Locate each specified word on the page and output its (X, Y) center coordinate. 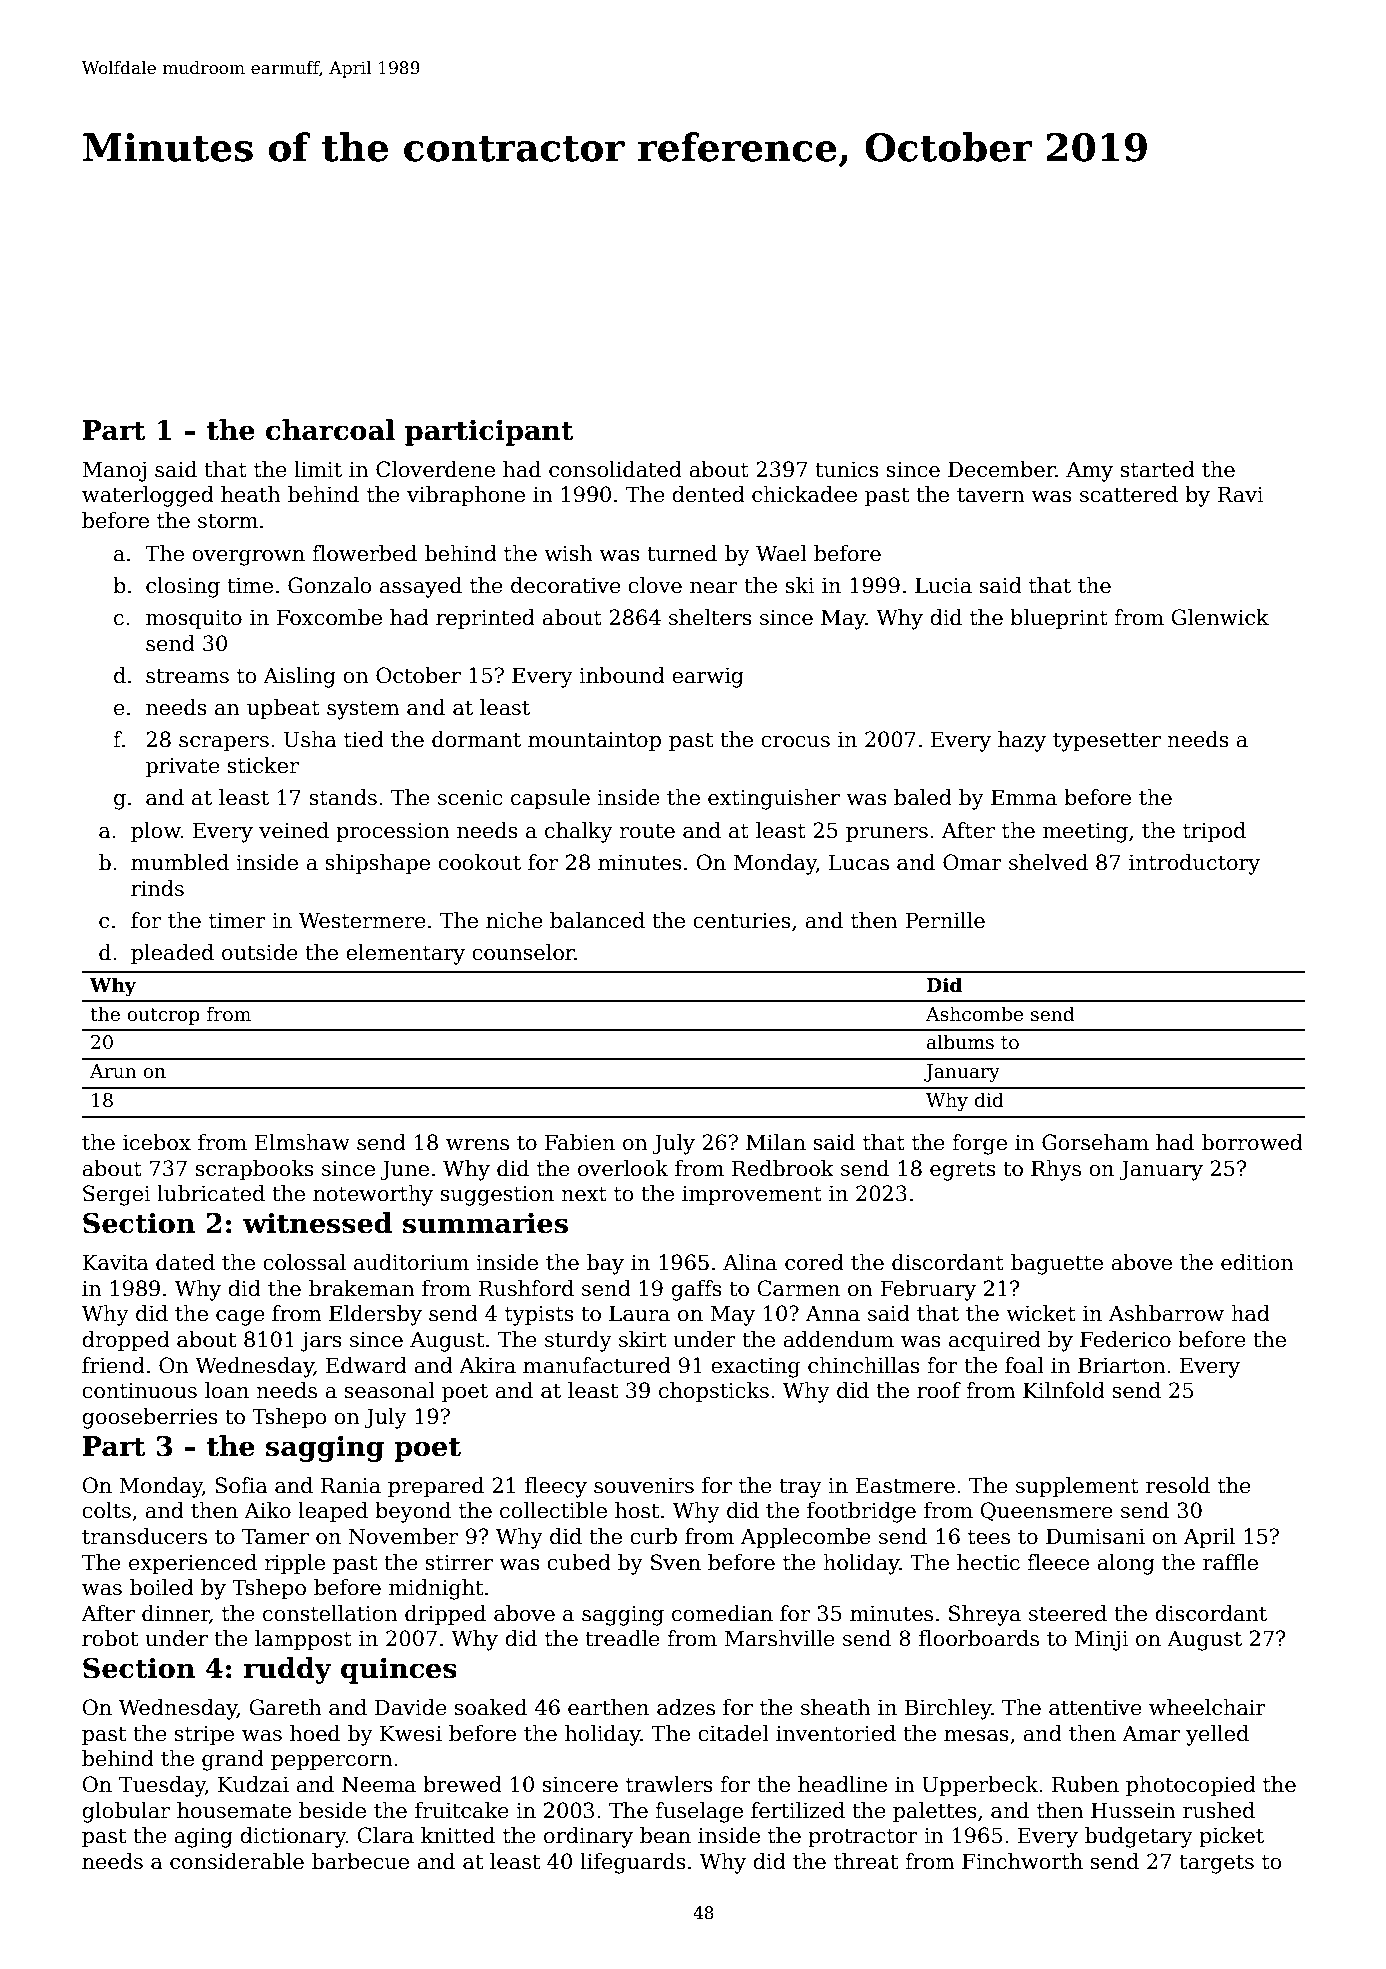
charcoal (330, 430)
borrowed (1252, 1142)
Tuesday (162, 1786)
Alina (750, 1262)
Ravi (1240, 494)
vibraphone (466, 496)
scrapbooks (254, 1170)
